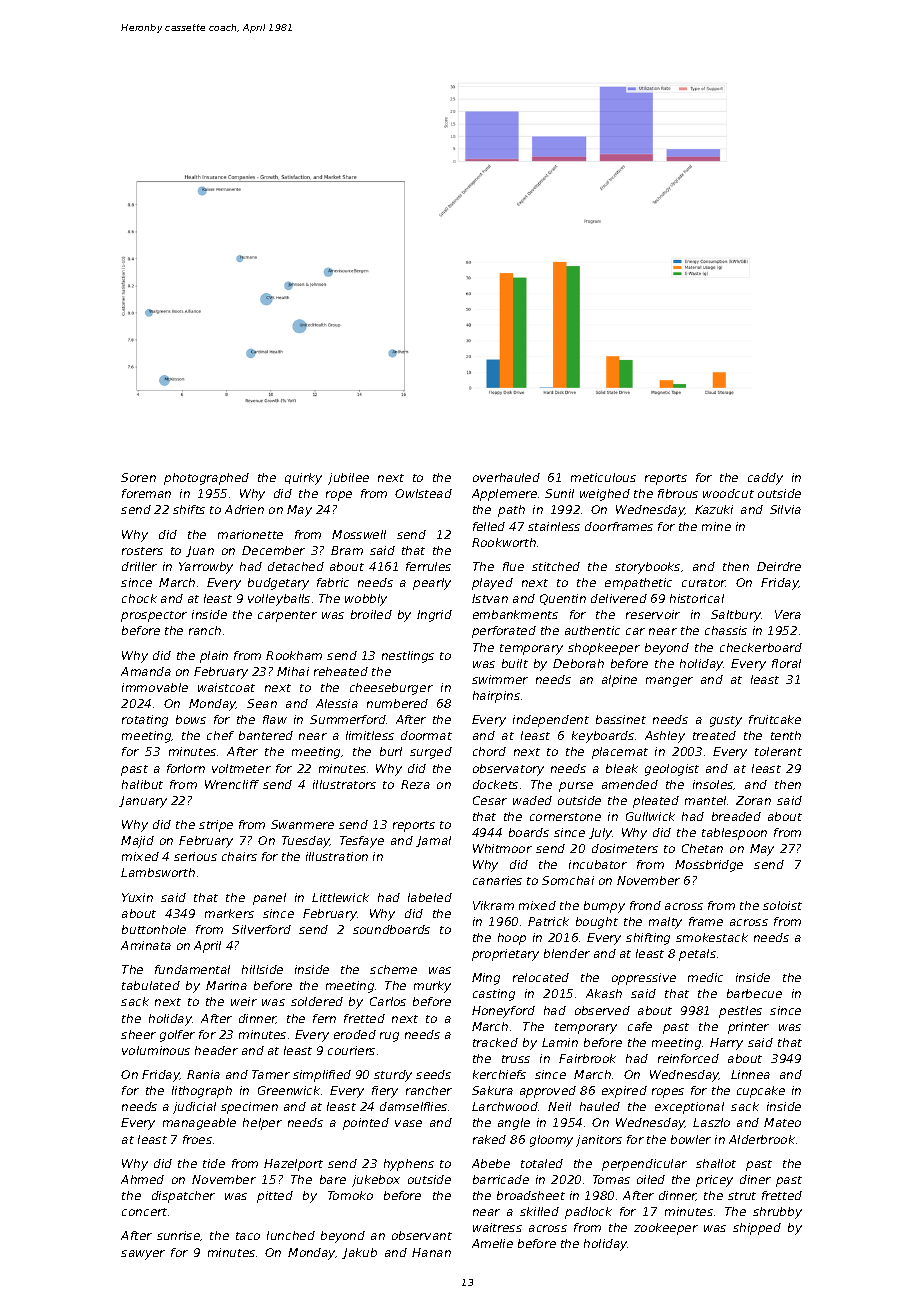 Image resolution: width=924 pixels, height=1308 pixels. I want to click on jubilee, so click(348, 479).
